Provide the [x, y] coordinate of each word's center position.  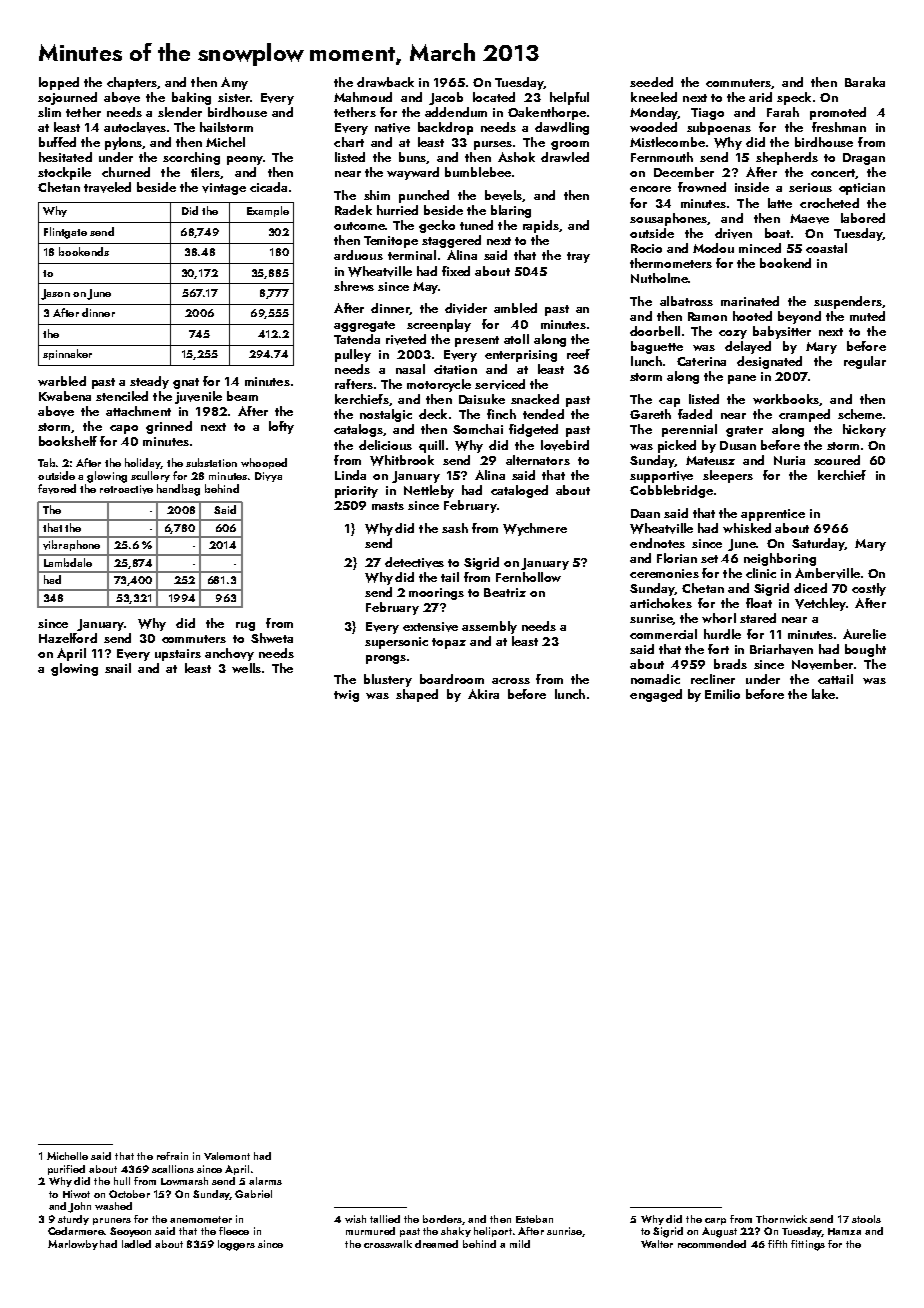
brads [730, 664]
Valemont [227, 1156]
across [511, 681]
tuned [476, 225]
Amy [234, 83]
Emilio [722, 694]
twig [346, 696]
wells [246, 668]
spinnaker [67, 354]
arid [760, 97]
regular [865, 362]
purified [66, 1170]
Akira [483, 694]
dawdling [562, 128]
